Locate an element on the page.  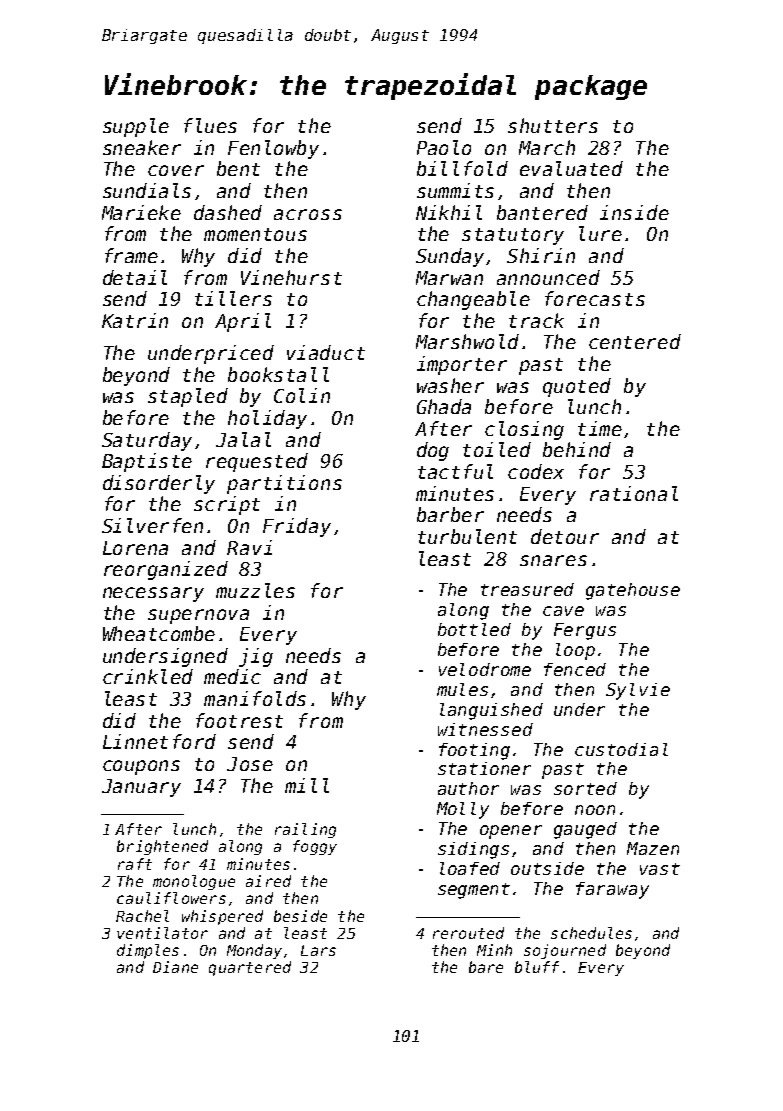
supple is located at coordinates (136, 127).
